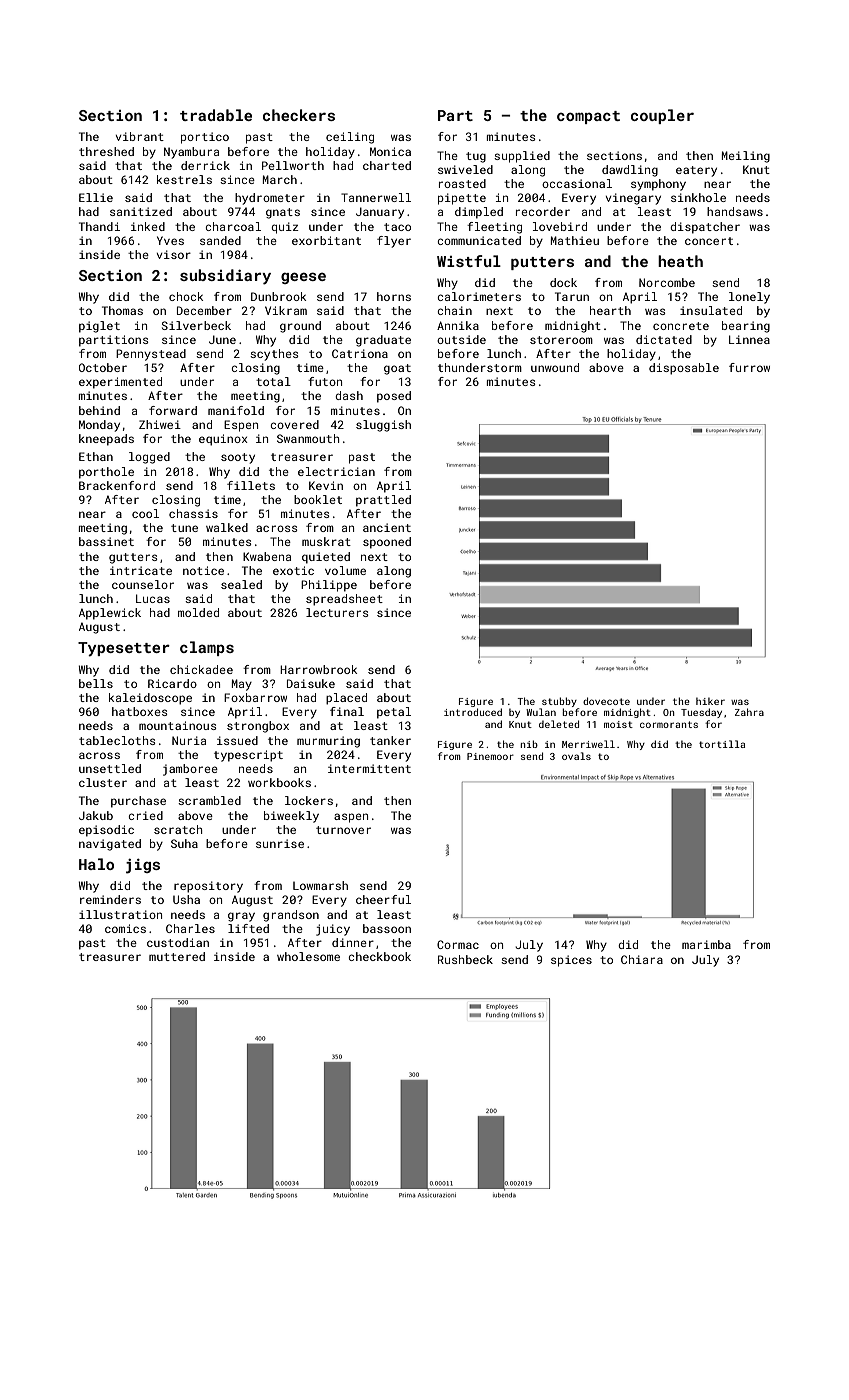 Image resolution: width=849 pixels, height=1400 pixels. Describe the element at coordinates (662, 116) in the screenshot. I see `coupler` at that location.
